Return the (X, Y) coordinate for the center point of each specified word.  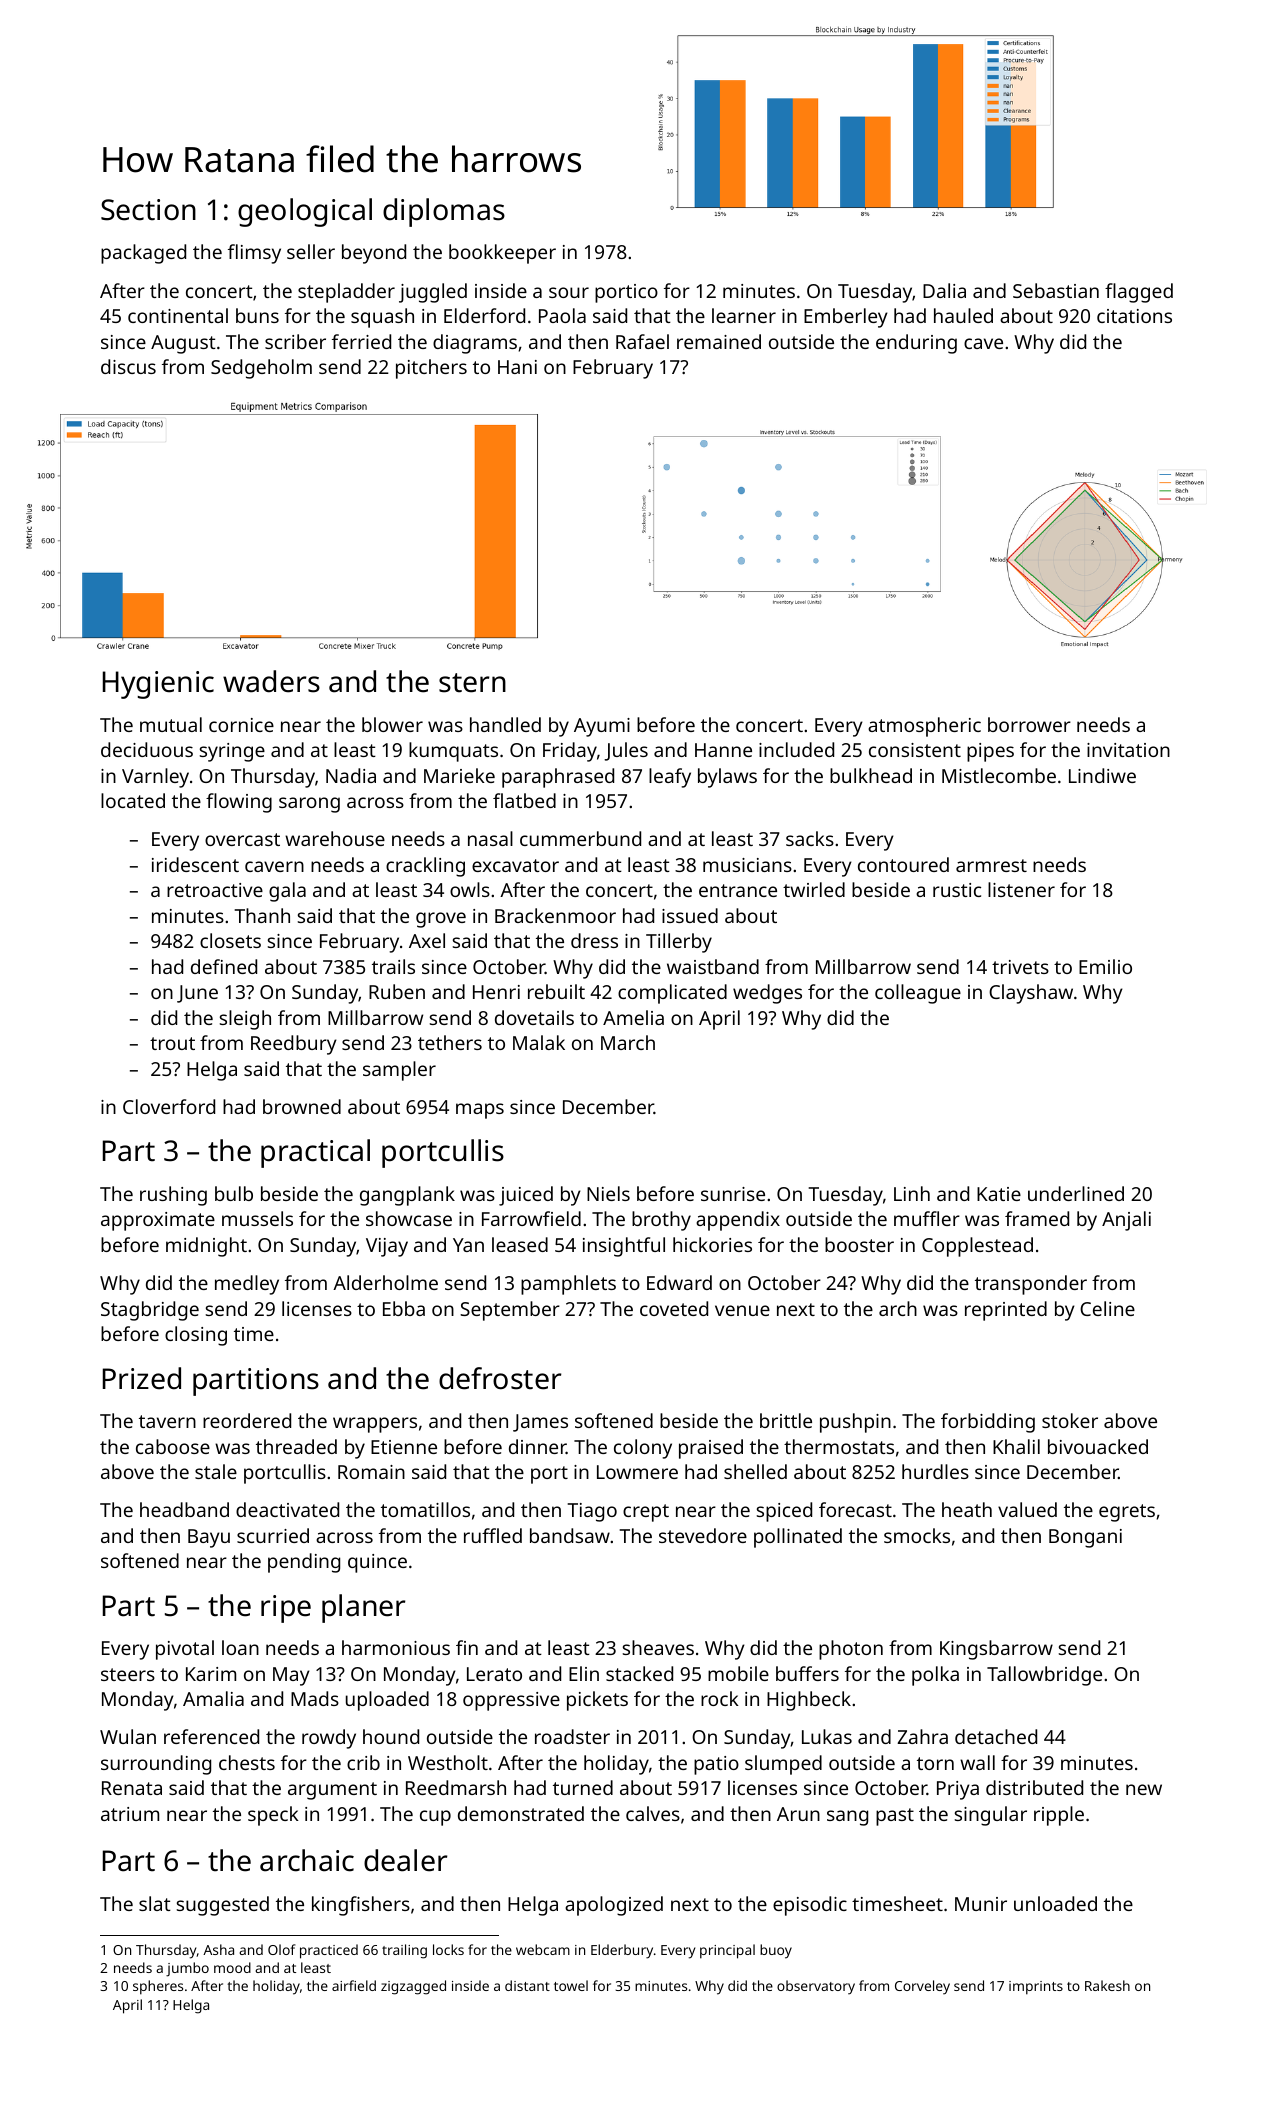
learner (744, 315)
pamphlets (568, 1285)
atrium (130, 1814)
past (895, 1817)
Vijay (387, 1247)
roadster (572, 1736)
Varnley (155, 778)
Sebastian (1056, 290)
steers (128, 1674)
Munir (981, 1904)
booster (859, 1244)
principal (727, 1951)
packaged (143, 254)
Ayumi (602, 727)
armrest (991, 865)
